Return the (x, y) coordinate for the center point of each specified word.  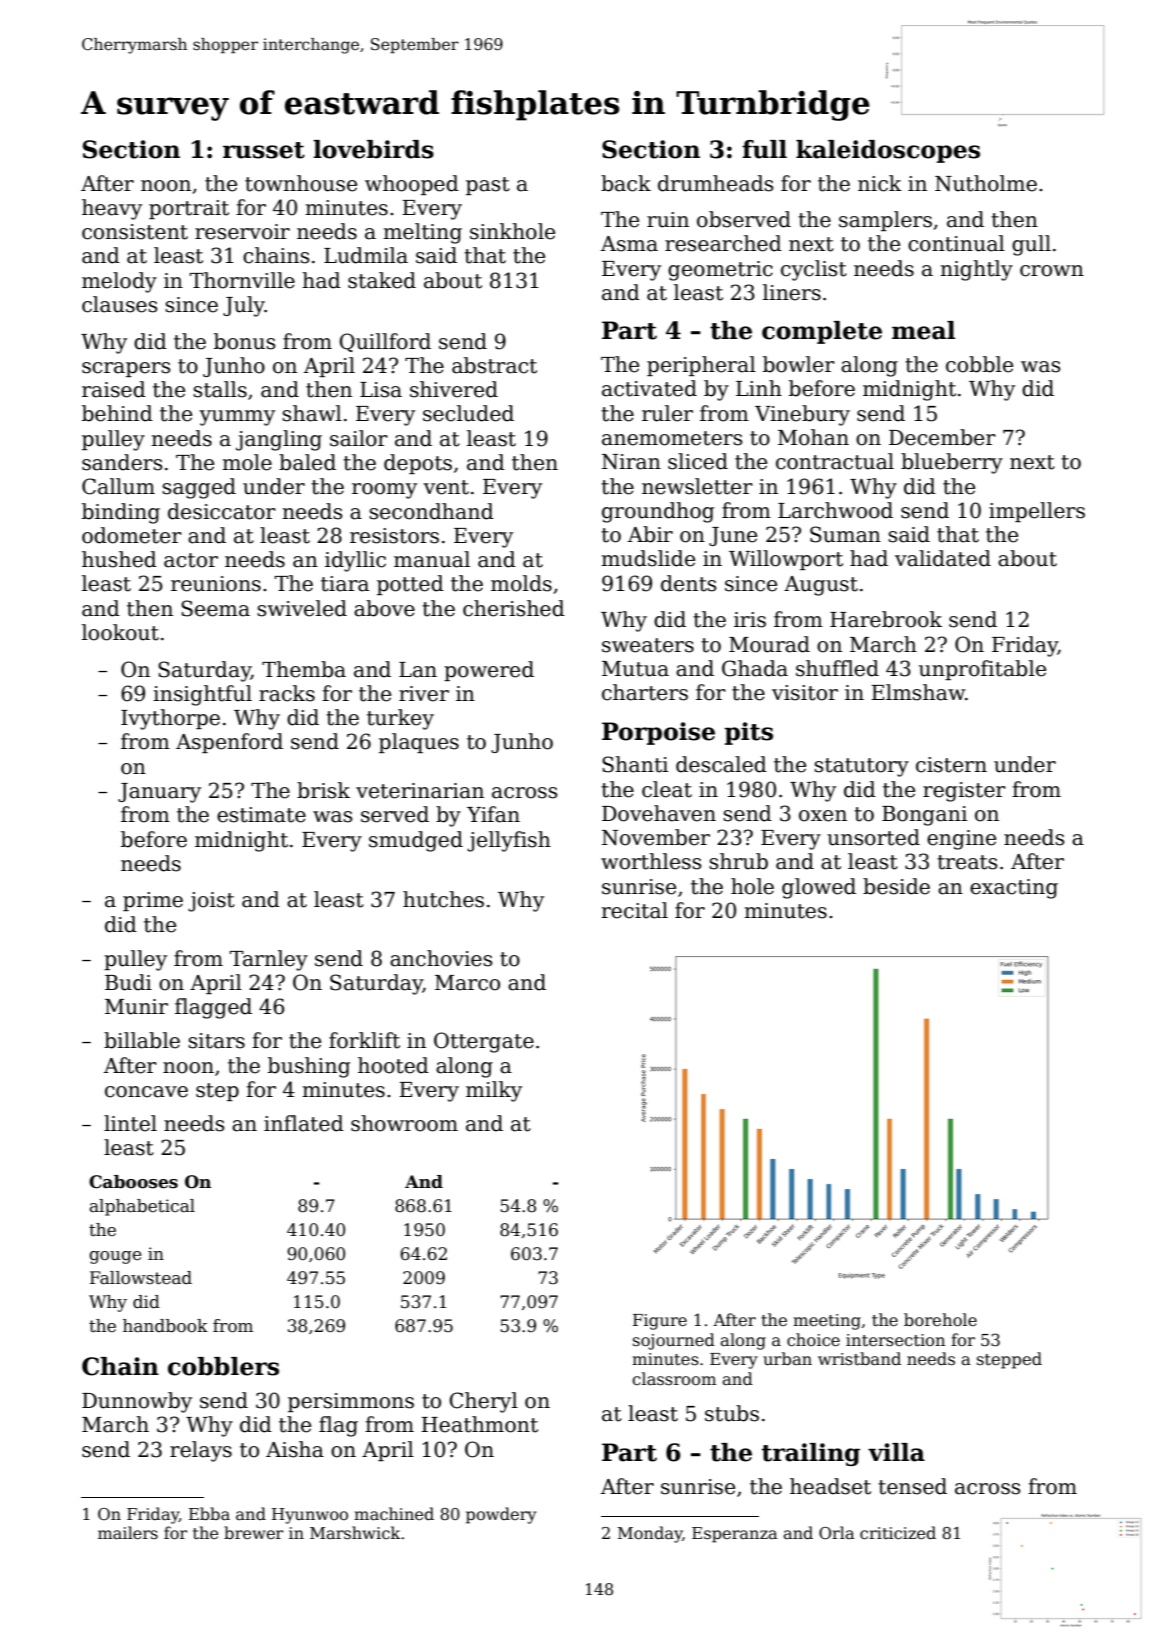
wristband (859, 1359)
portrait (189, 209)
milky (494, 1091)
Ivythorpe (170, 719)
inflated (304, 1123)
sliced (698, 461)
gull (1031, 245)
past (488, 186)
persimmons (351, 1402)
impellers (1037, 512)
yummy (237, 418)
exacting (1014, 889)
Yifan (493, 814)
